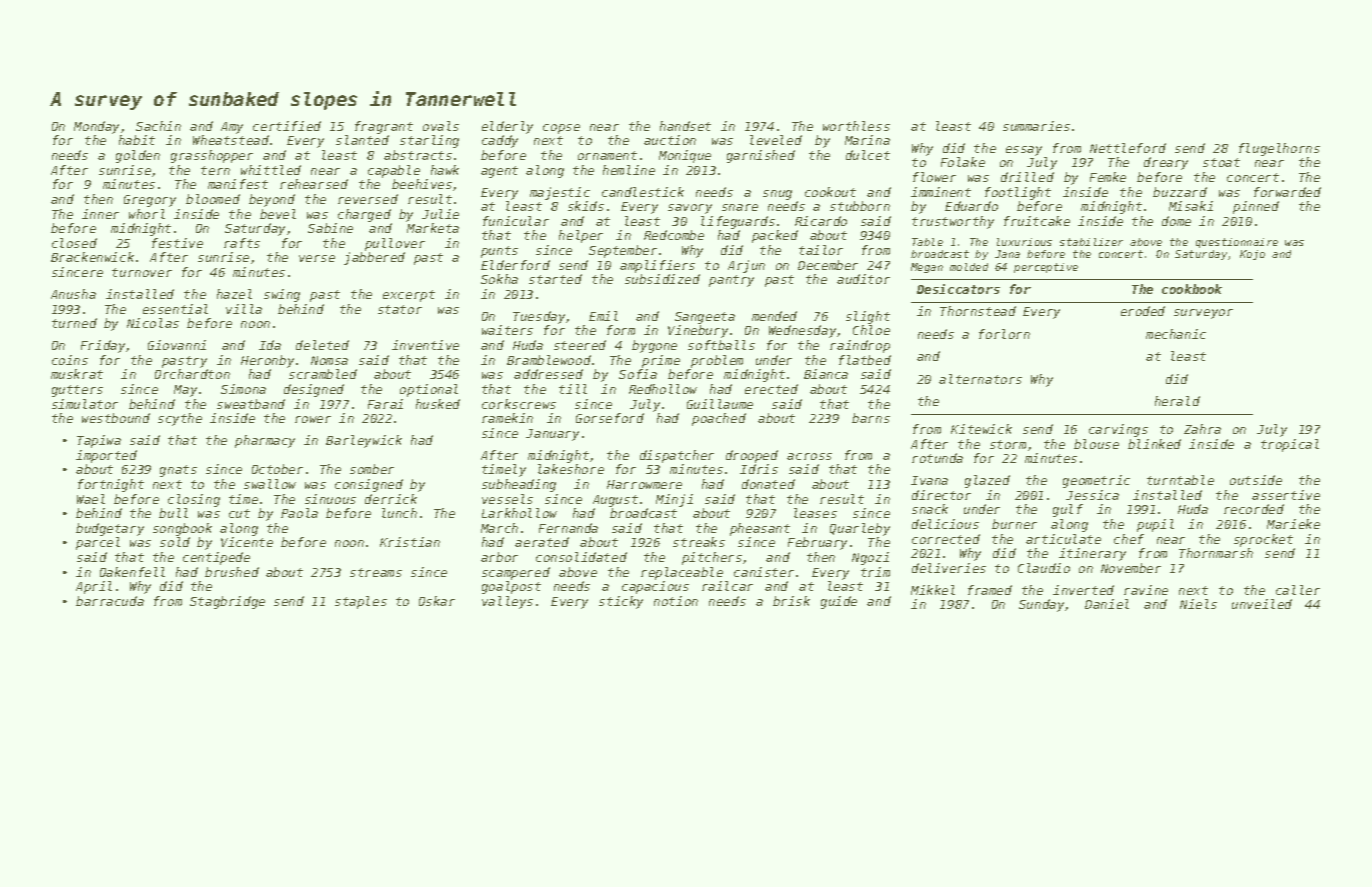 Image resolution: width=1372 pixels, height=887 pixels. What do you see at coordinates (1154, 444) in the image?
I see `blinked` at bounding box center [1154, 444].
